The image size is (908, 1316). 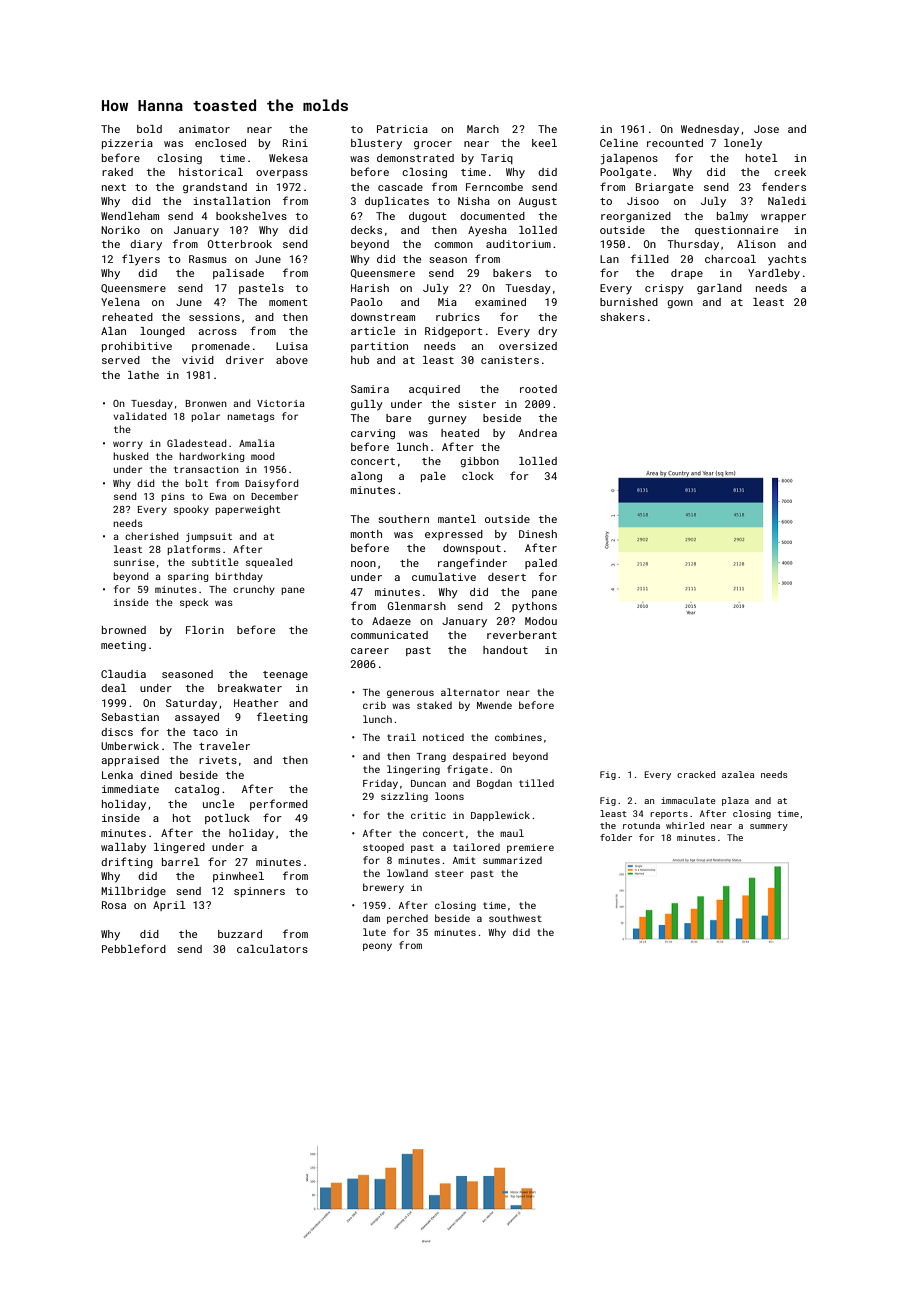 What do you see at coordinates (279, 804) in the screenshot?
I see `performed` at bounding box center [279, 804].
